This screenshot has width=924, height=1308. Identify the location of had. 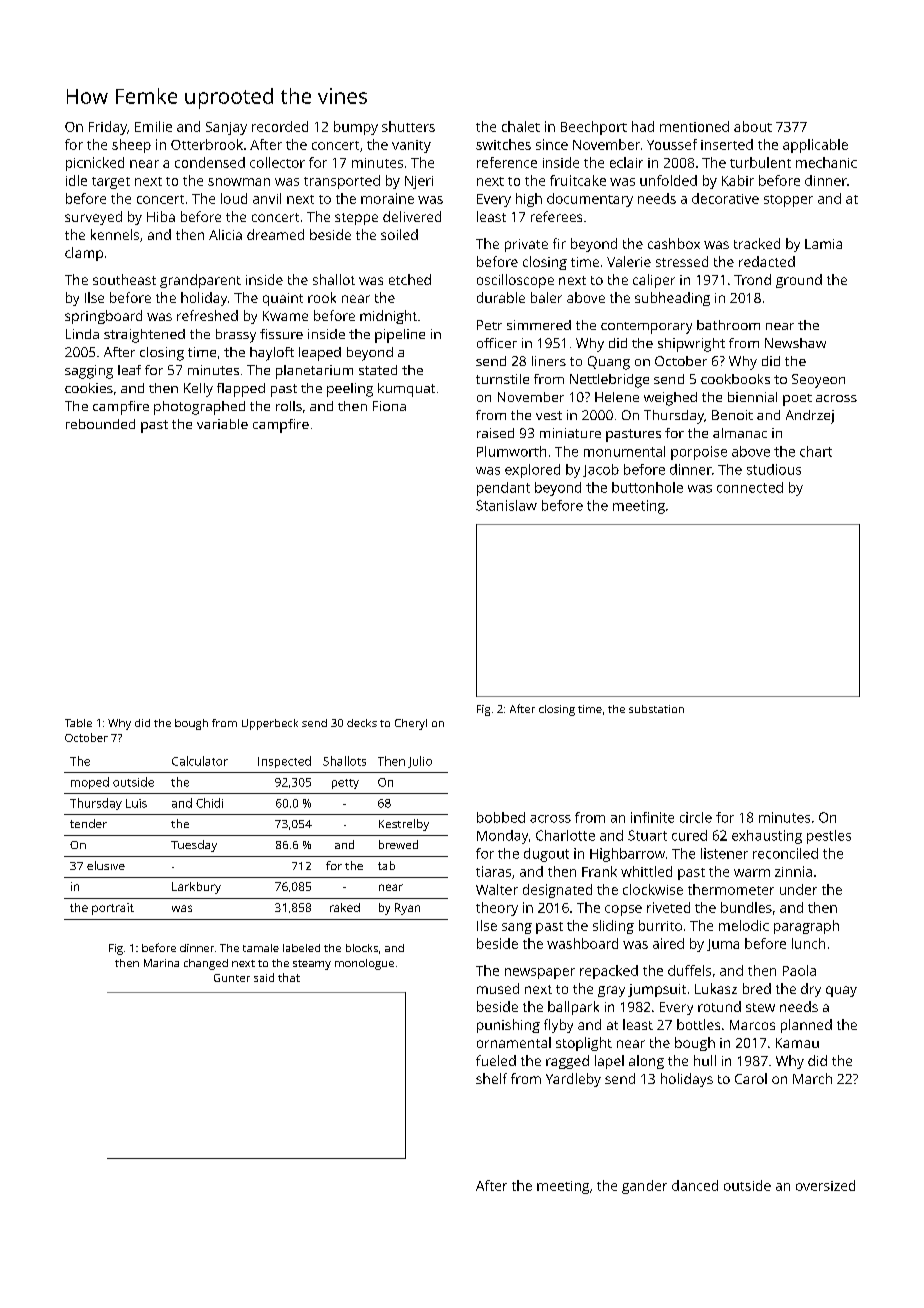
(643, 126).
